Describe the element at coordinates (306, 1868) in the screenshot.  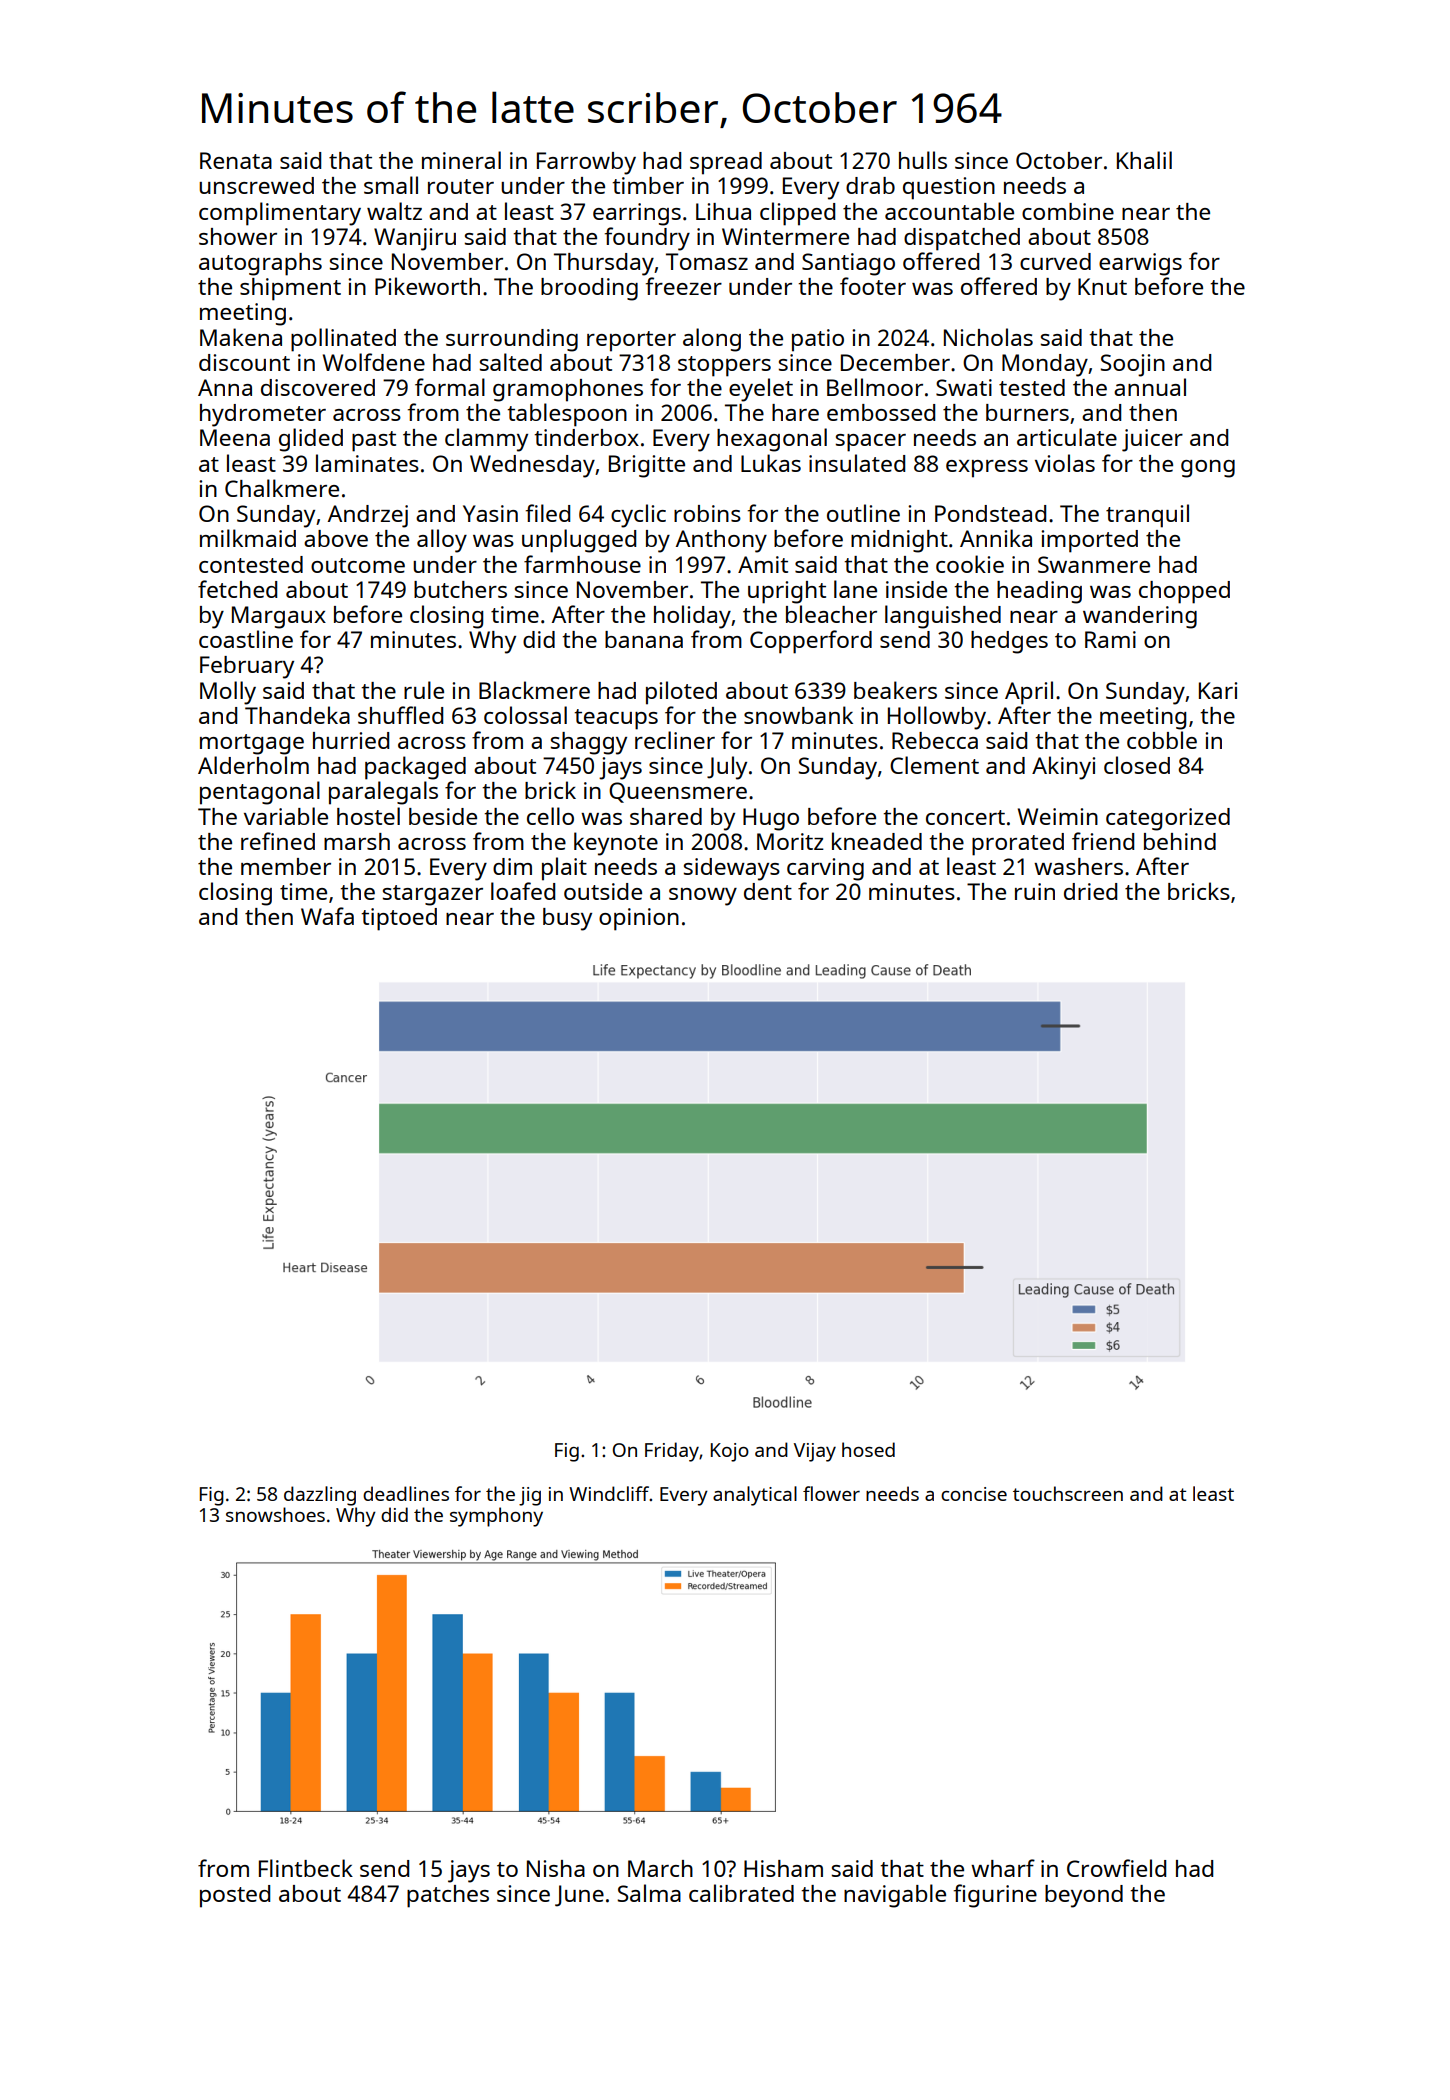
I see `Flintbeck` at that location.
